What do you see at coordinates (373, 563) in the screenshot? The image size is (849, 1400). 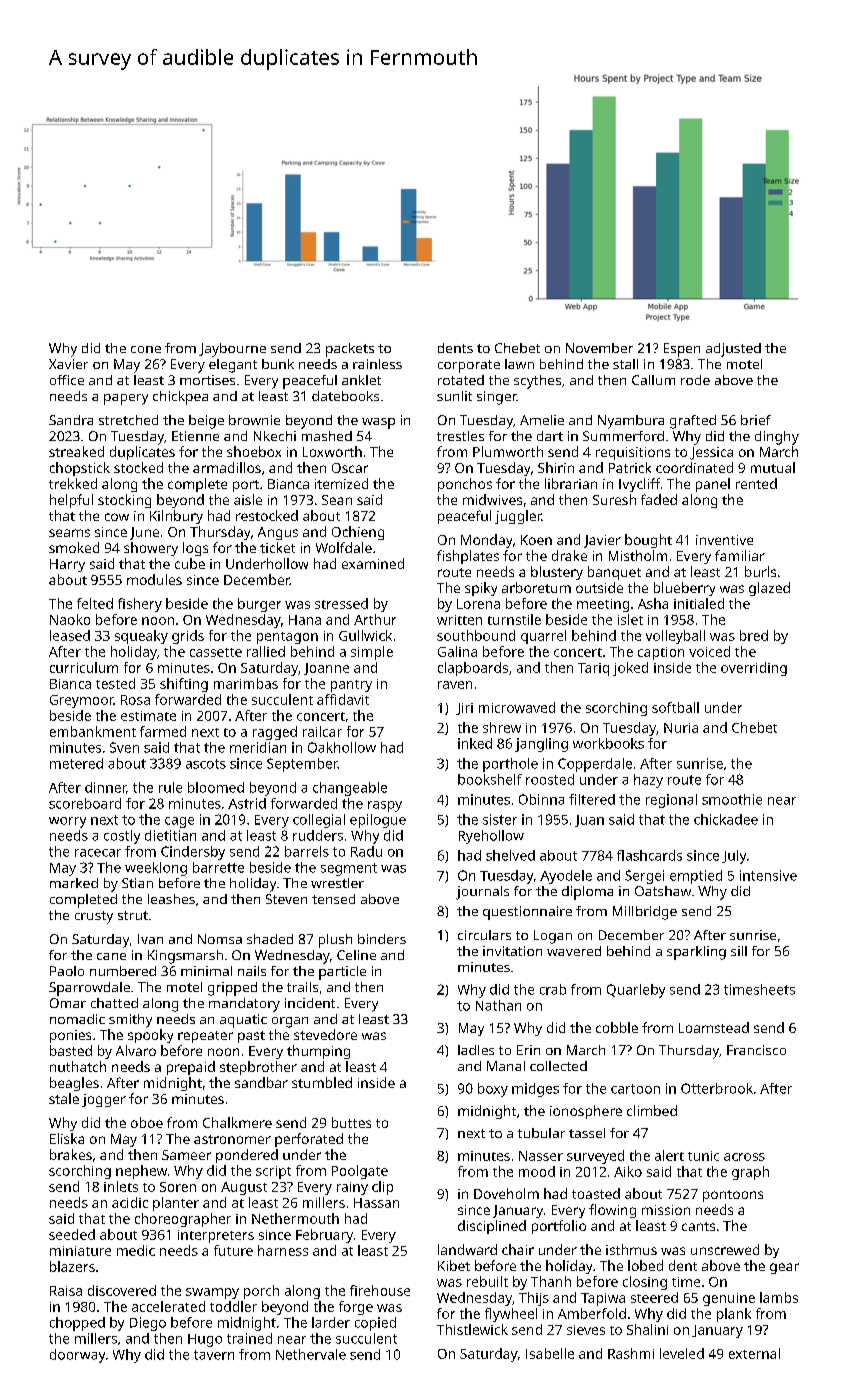 I see `examined` at bounding box center [373, 563].
